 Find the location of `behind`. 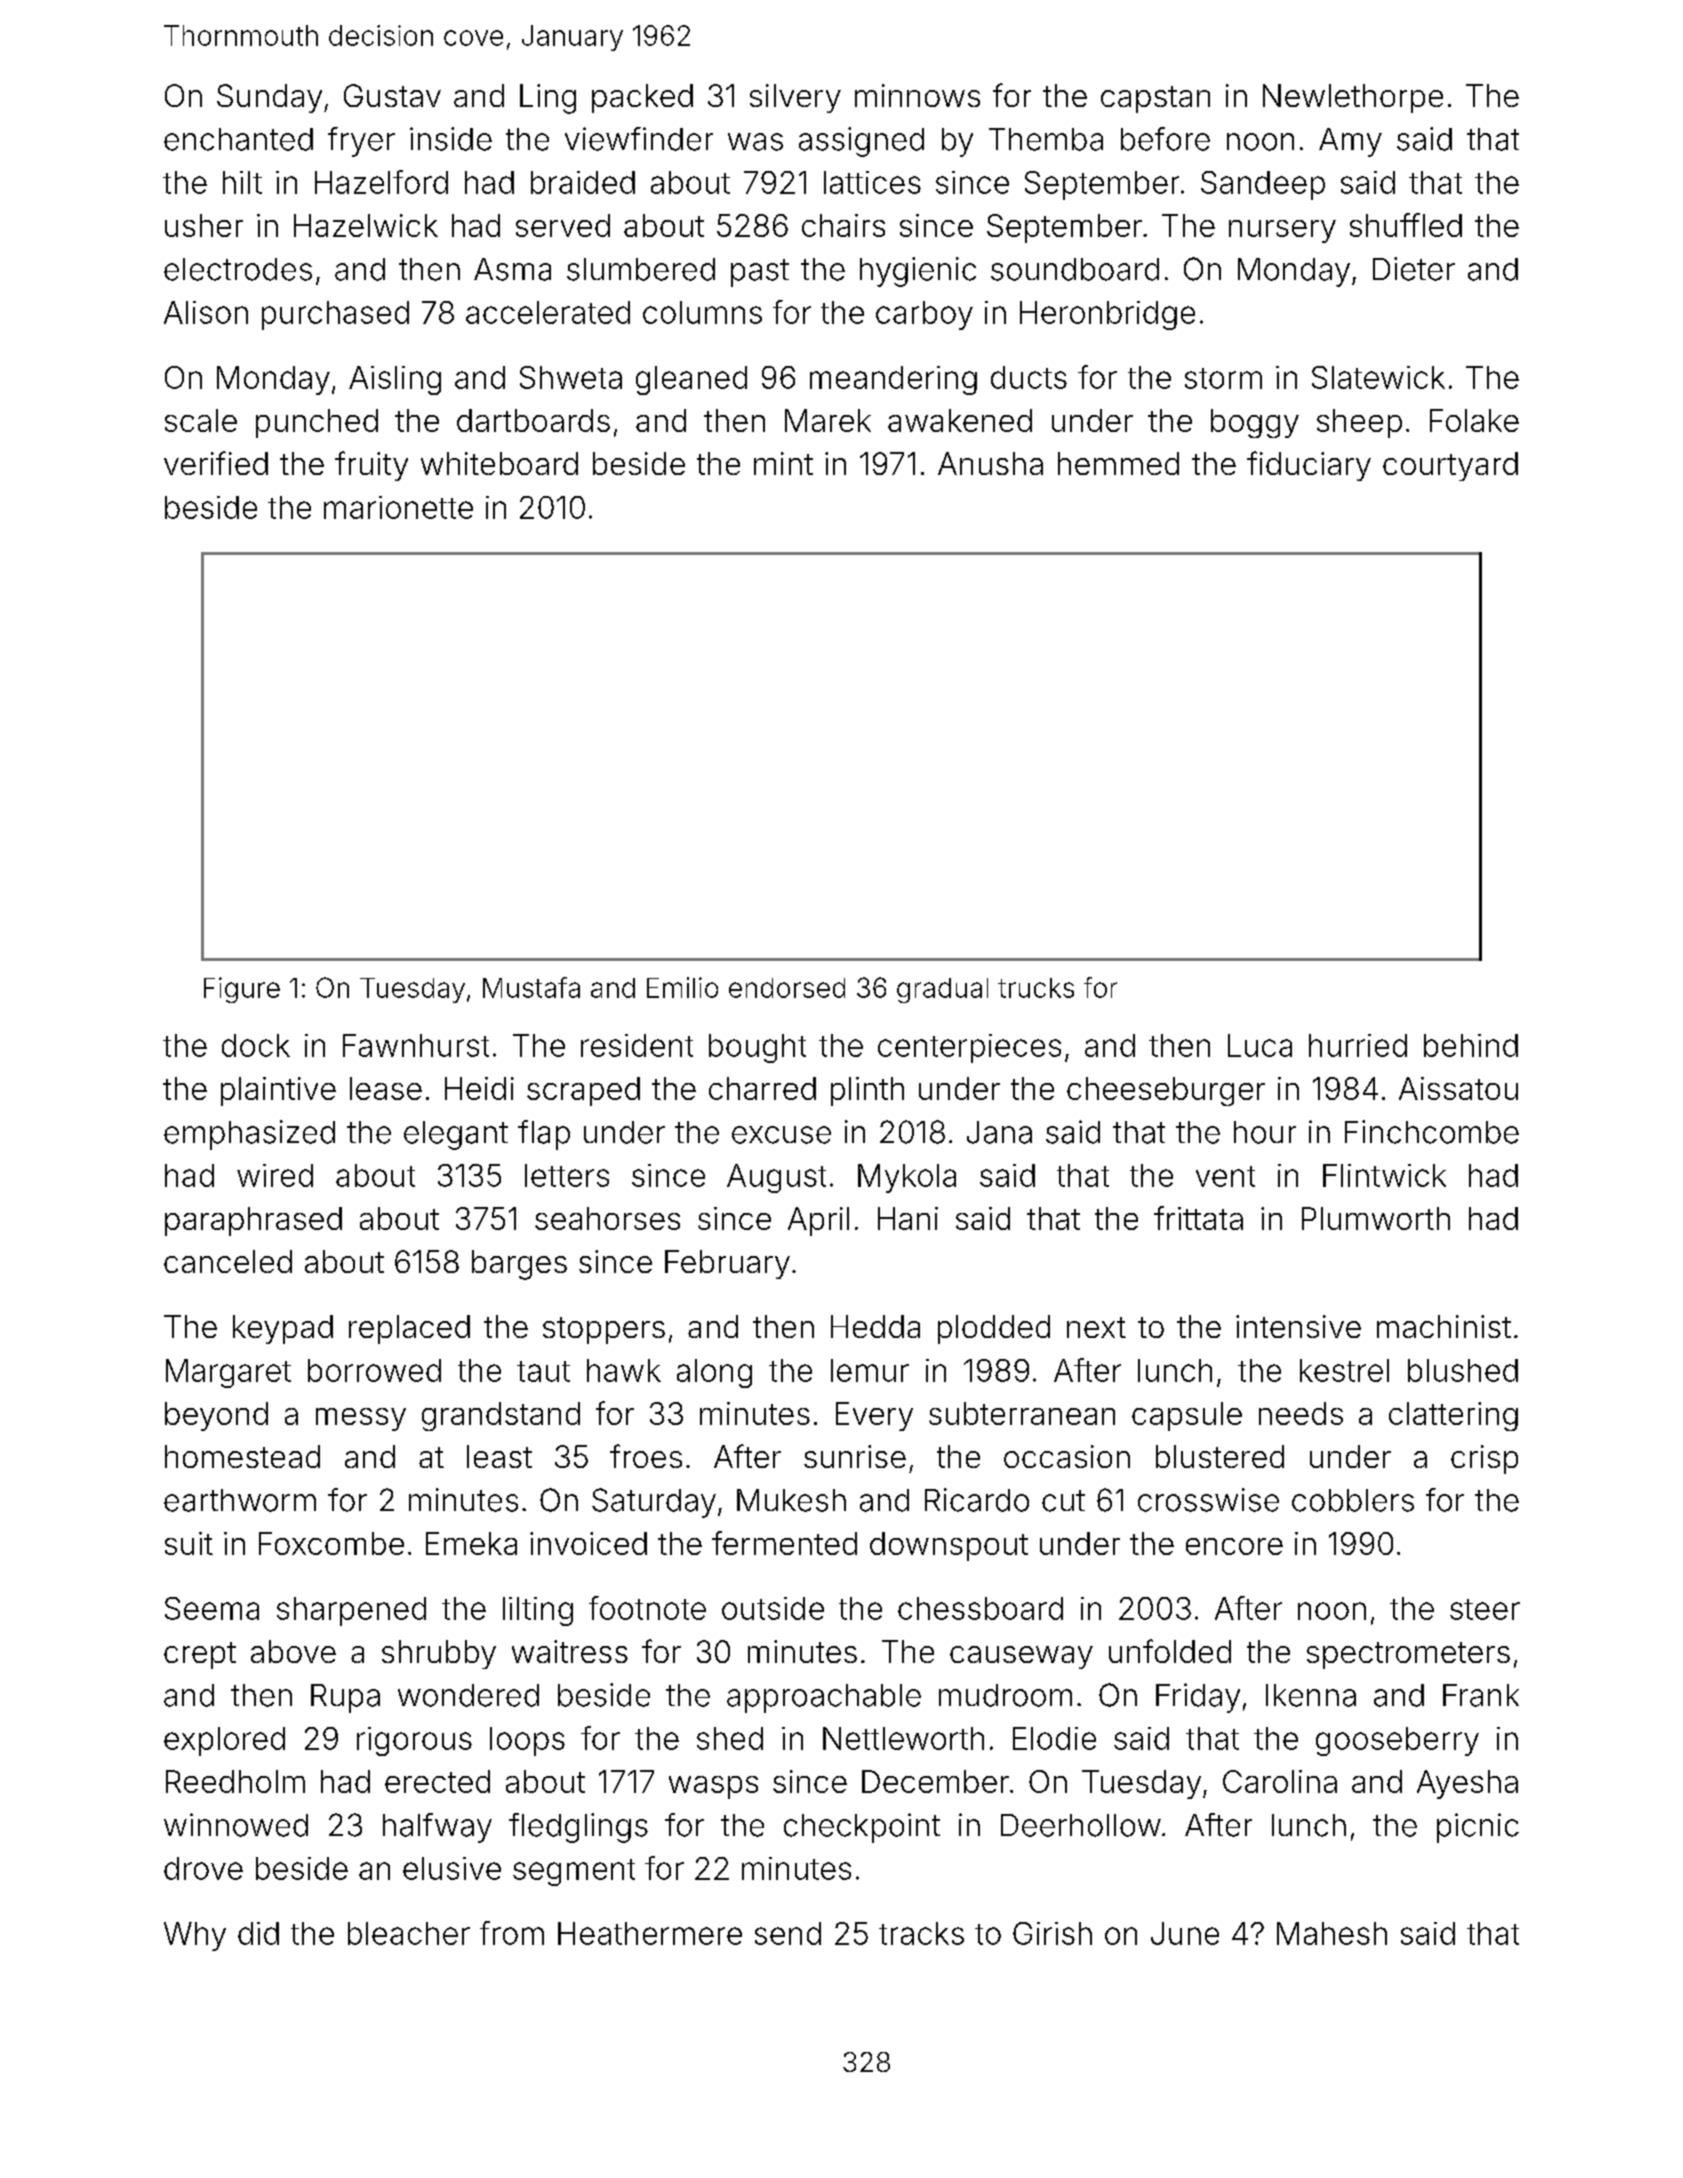

behind is located at coordinates (1471, 1045).
